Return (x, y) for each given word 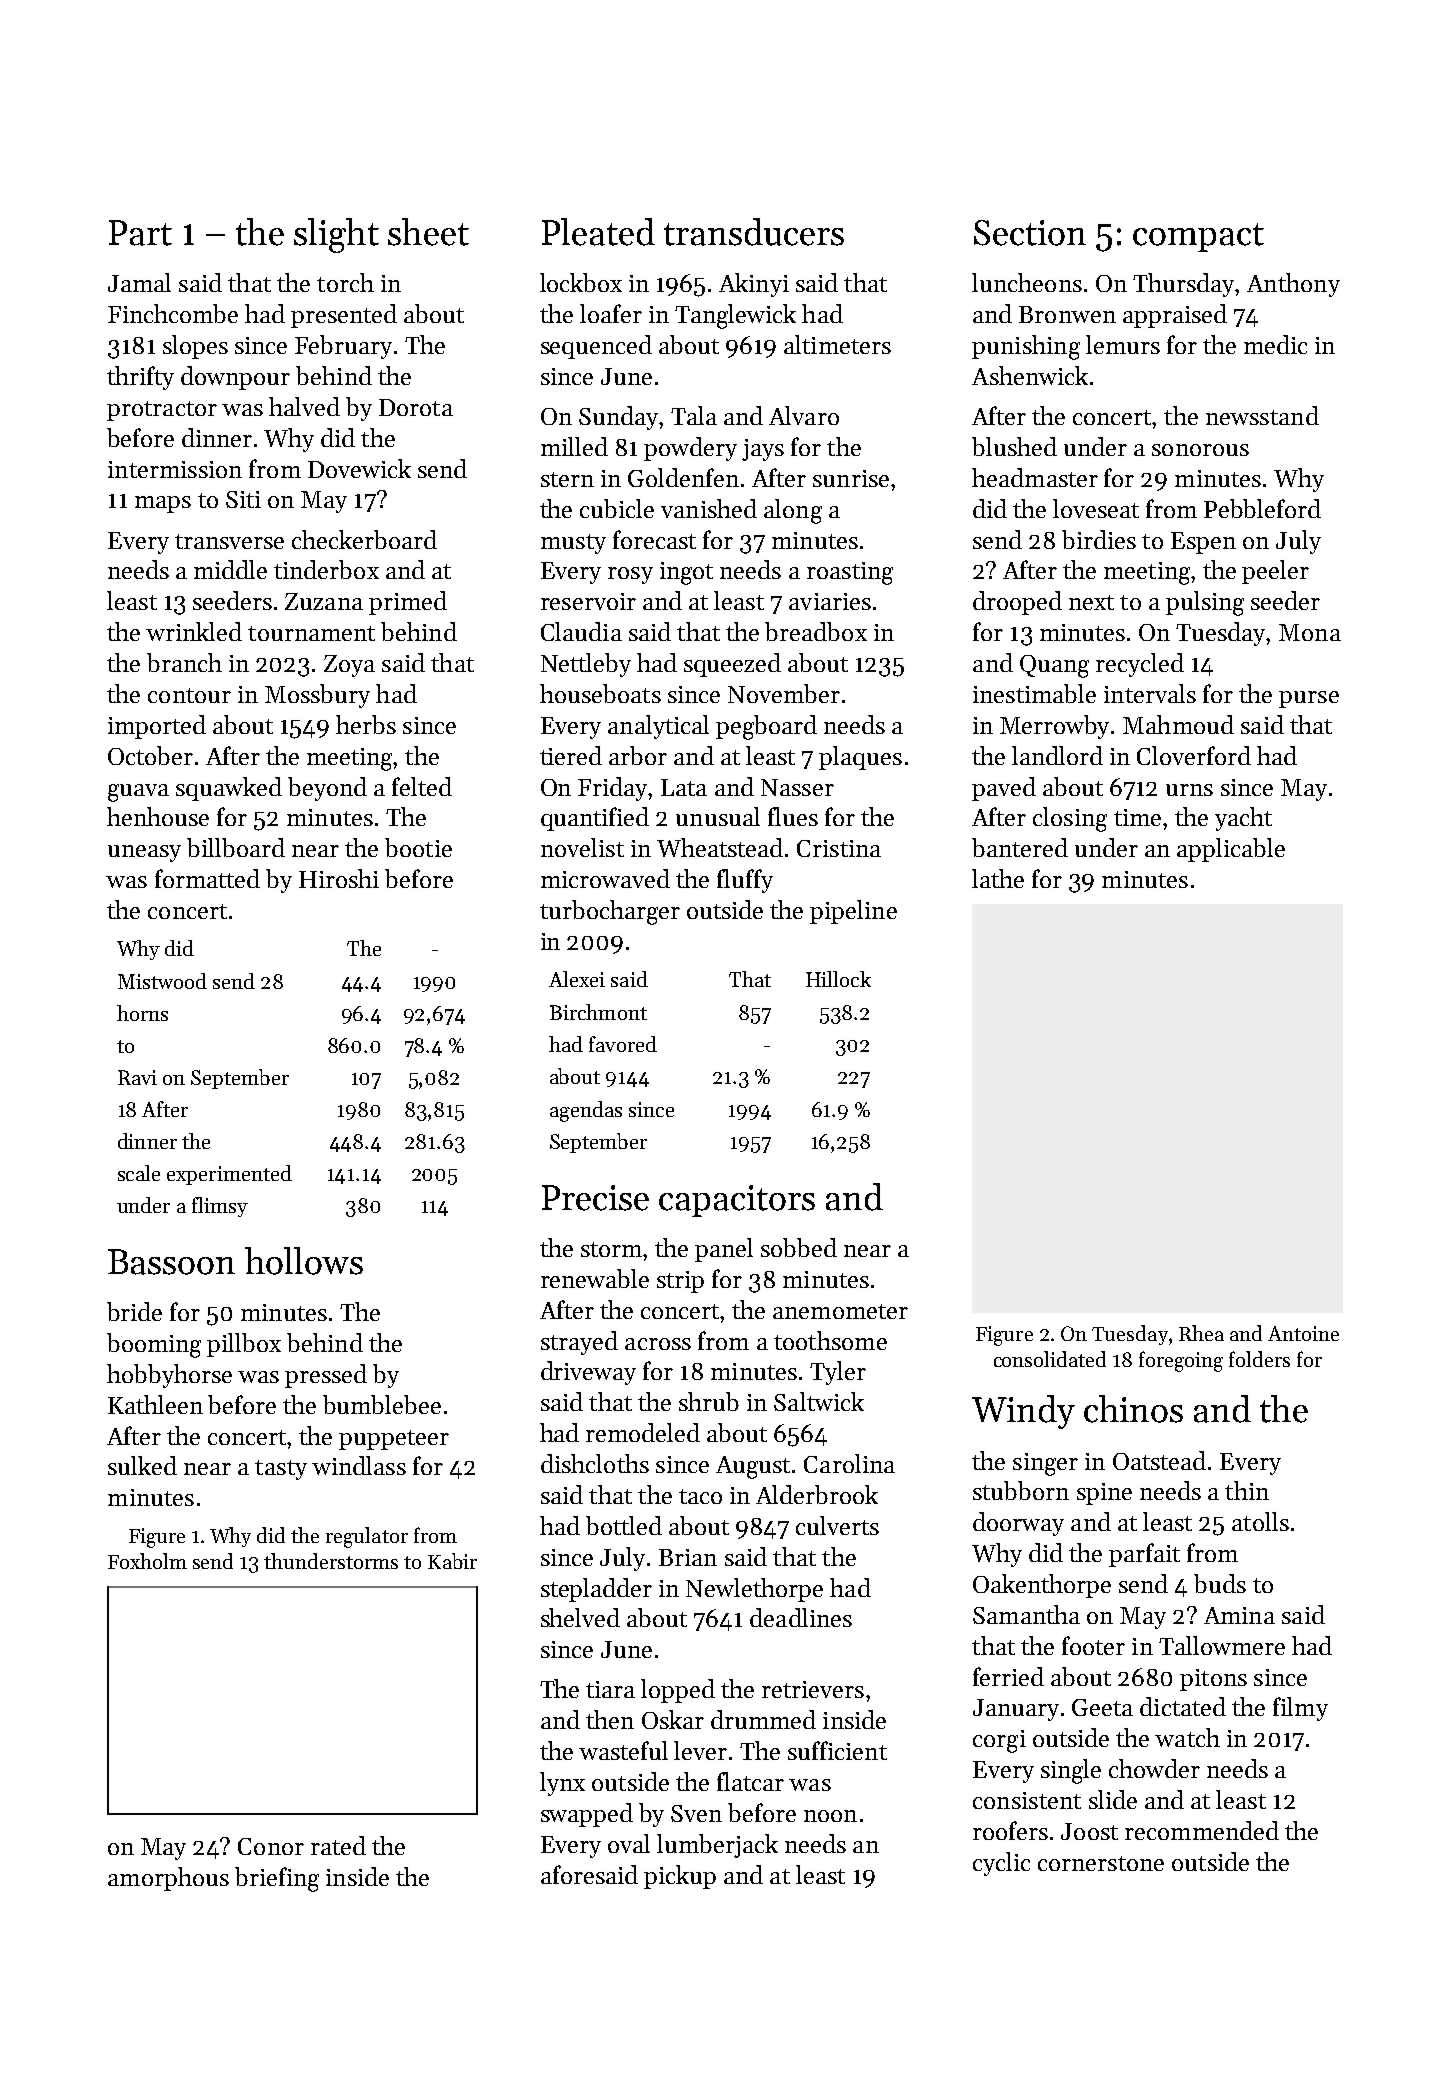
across (658, 1344)
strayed (579, 1343)
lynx (562, 1784)
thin (1247, 1490)
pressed (326, 1376)
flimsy (220, 1207)
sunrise (851, 478)
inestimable (1034, 693)
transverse (229, 541)
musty (573, 544)
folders (1259, 1359)
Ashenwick (1030, 375)
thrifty (140, 378)
